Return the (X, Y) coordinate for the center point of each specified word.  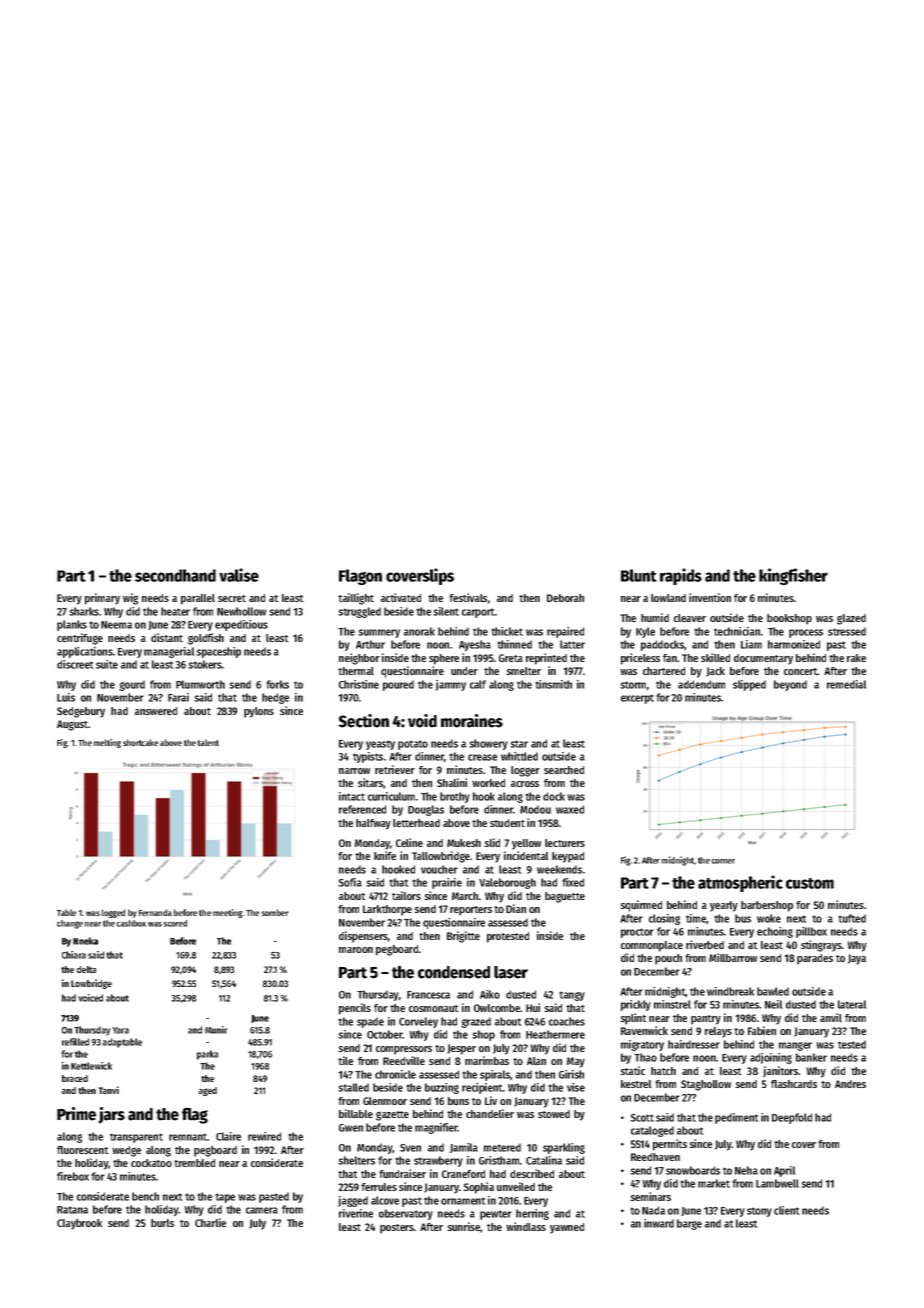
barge (689, 1224)
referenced (362, 809)
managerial (169, 652)
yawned (567, 1228)
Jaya (857, 959)
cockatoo (151, 1163)
